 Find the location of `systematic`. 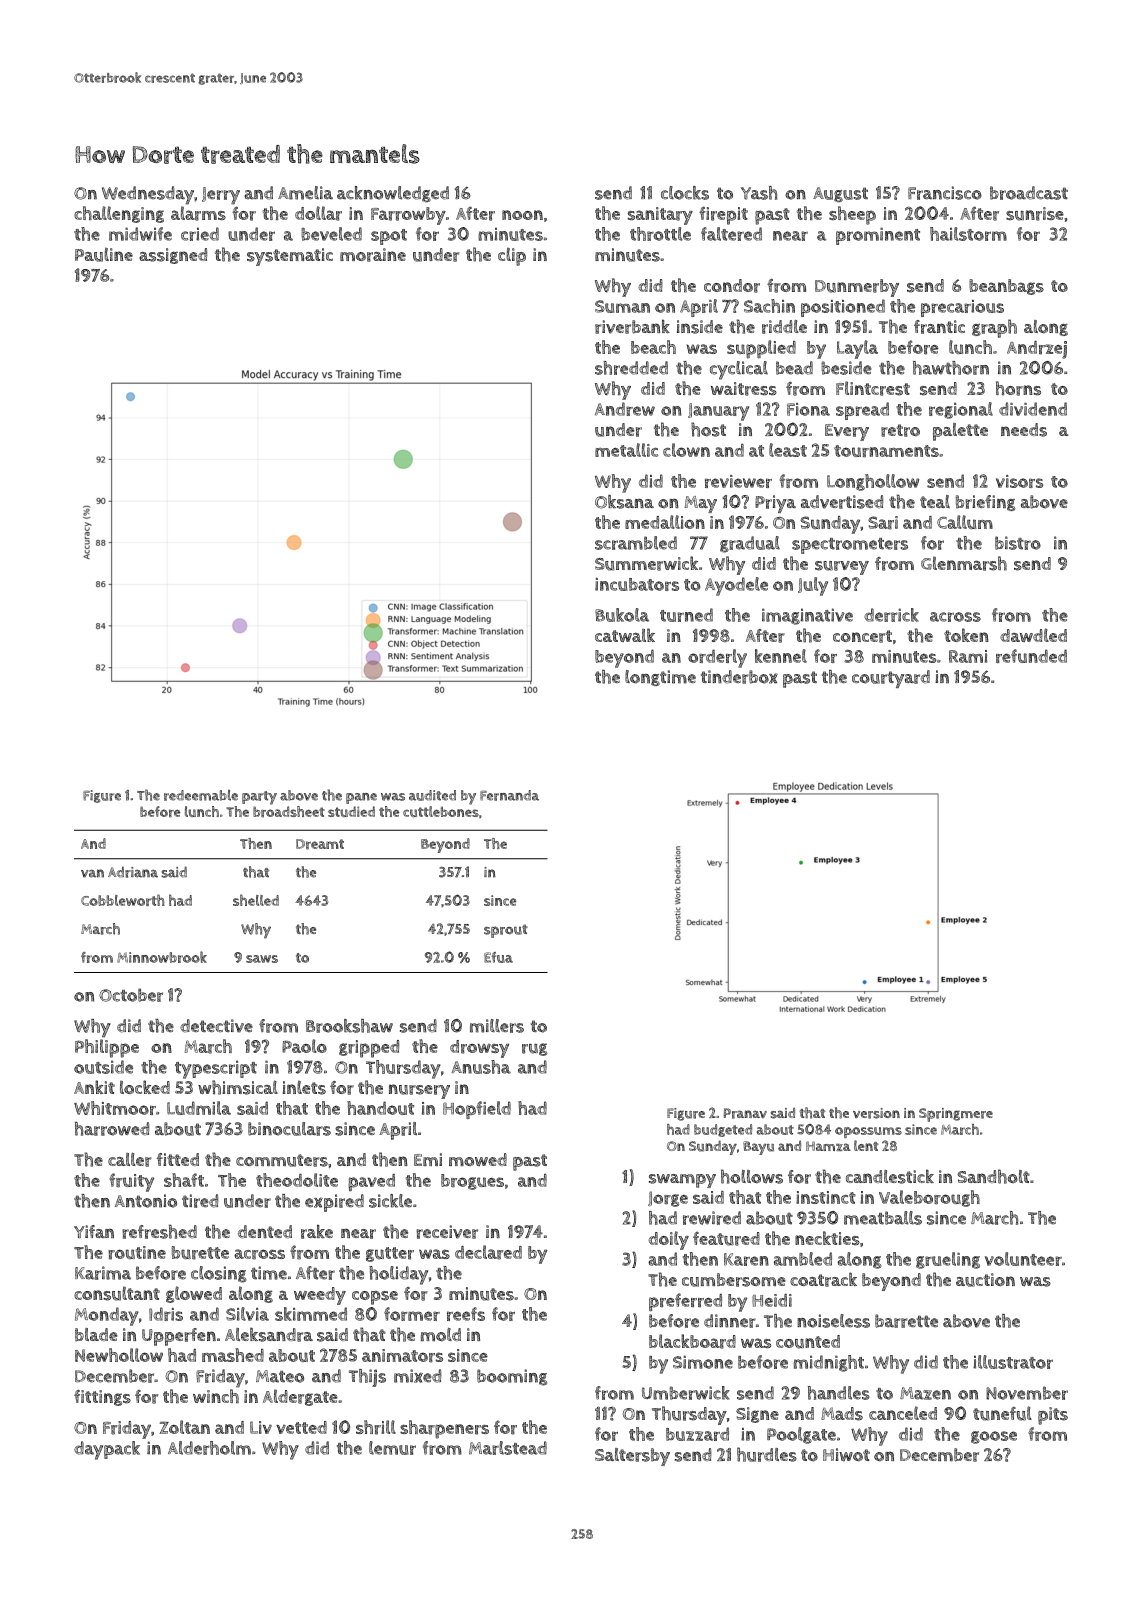

systematic is located at coordinates (290, 257).
